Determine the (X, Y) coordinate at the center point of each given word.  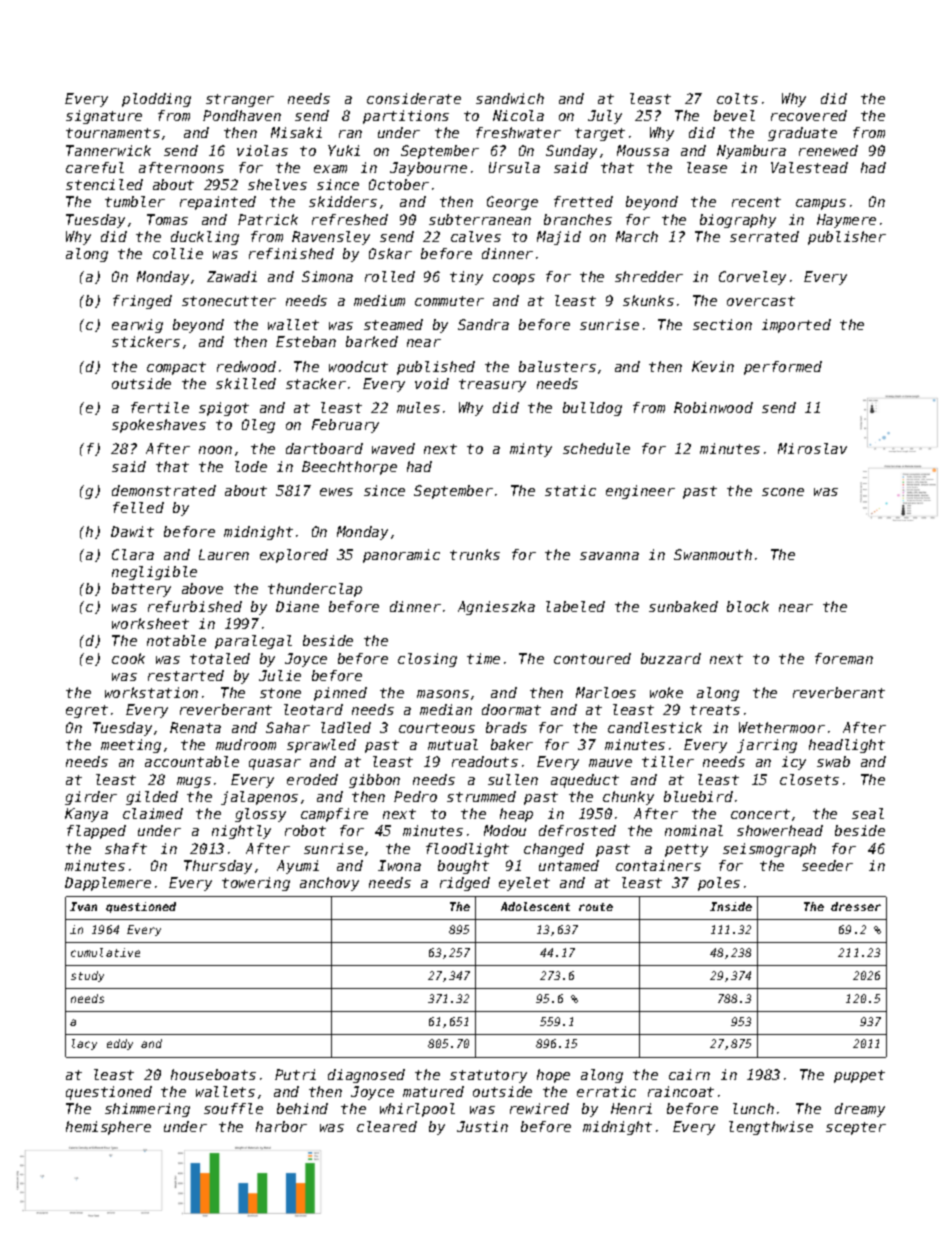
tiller (668, 761)
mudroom (246, 744)
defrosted (577, 830)
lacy (84, 1044)
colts (737, 98)
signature (104, 117)
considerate (414, 98)
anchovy (329, 884)
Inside (731, 906)
